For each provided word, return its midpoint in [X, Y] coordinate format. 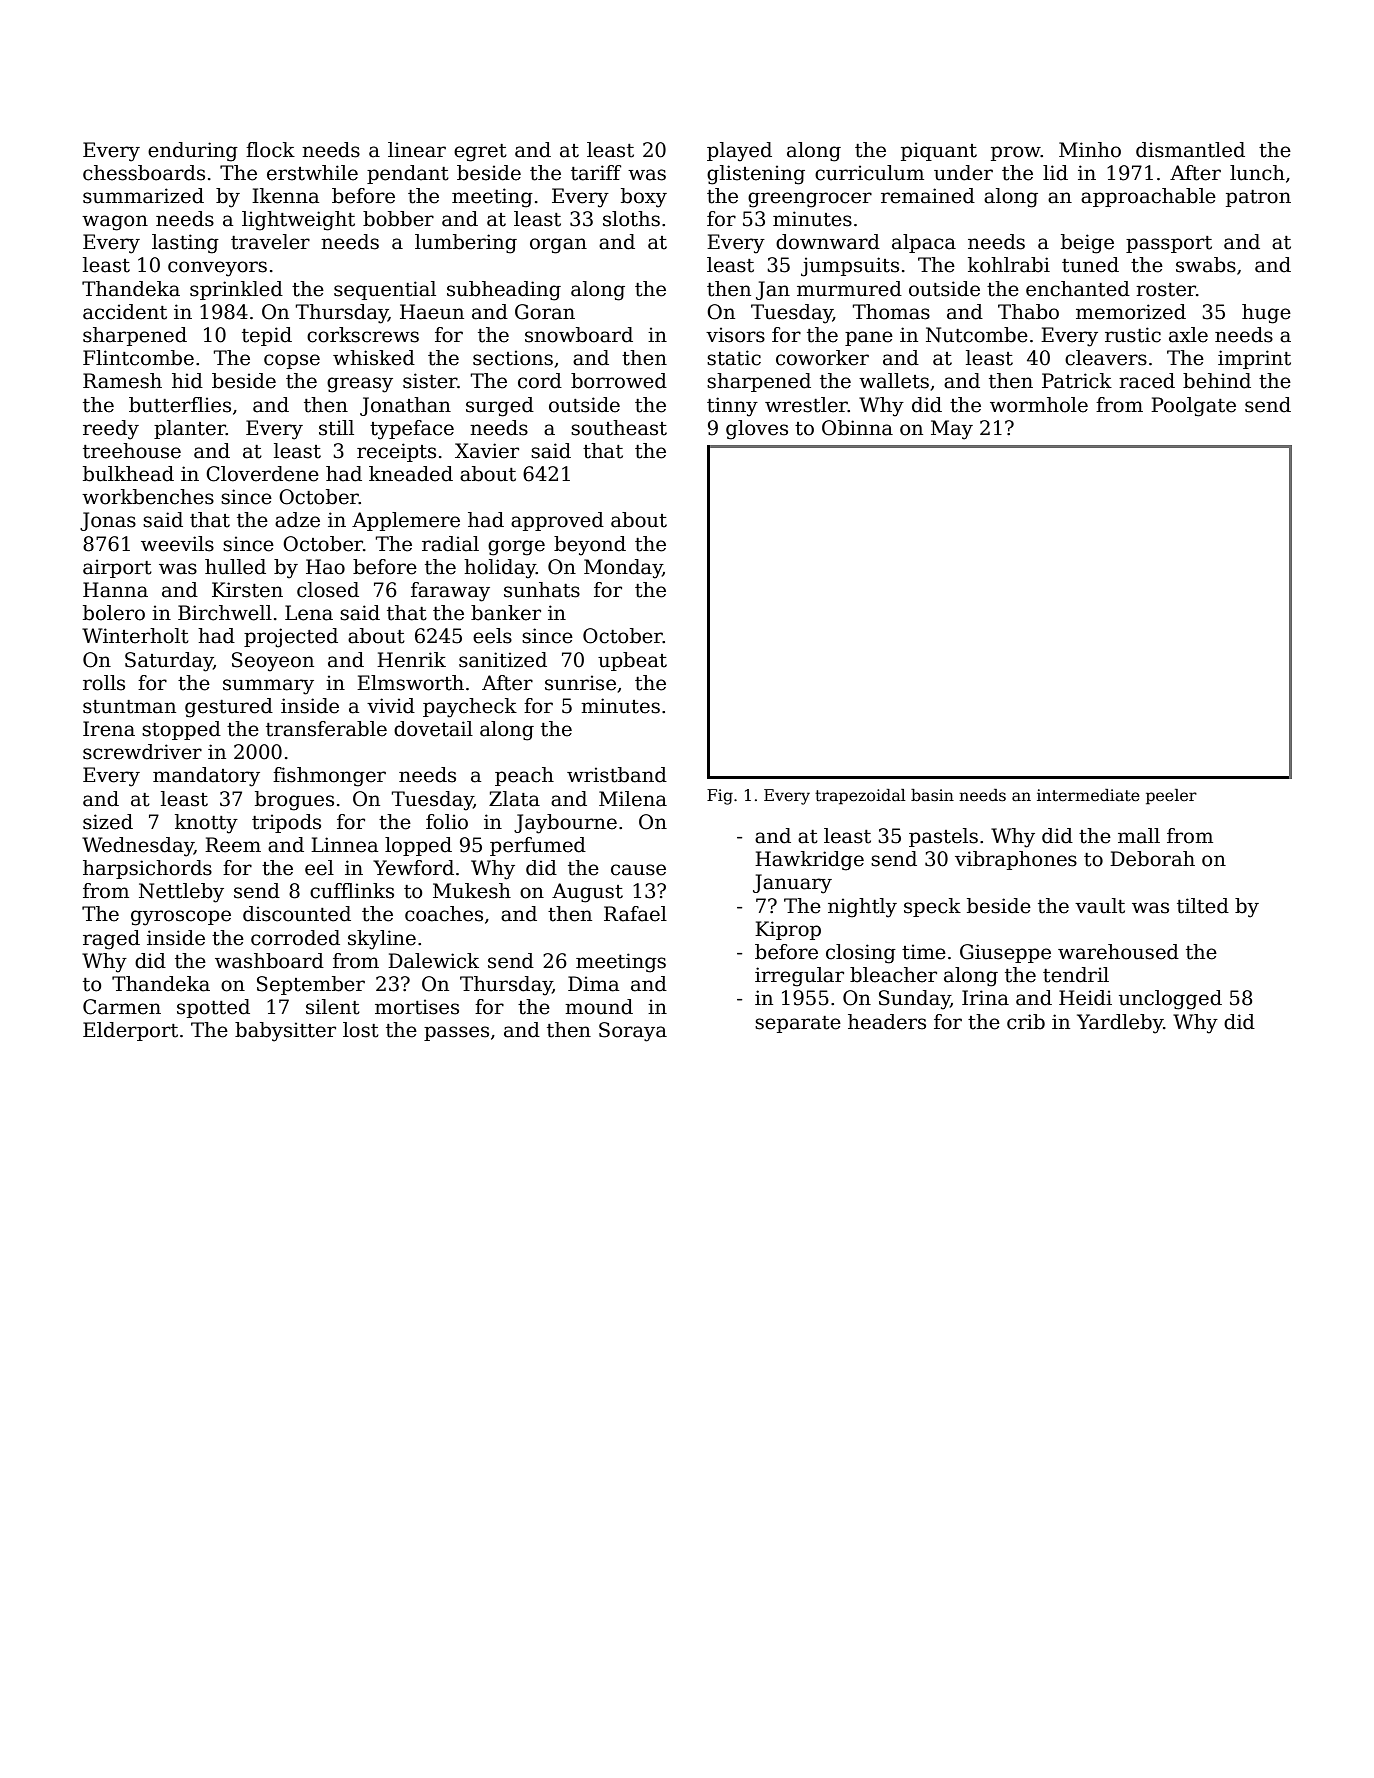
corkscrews [363, 335]
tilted [1203, 906]
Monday [623, 569]
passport [1169, 244]
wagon [115, 223]
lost [361, 1030]
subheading [504, 291]
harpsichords [147, 869]
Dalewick [433, 961]
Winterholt [135, 636]
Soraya [633, 1032]
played [739, 152]
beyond [590, 546]
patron [1258, 198]
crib [1026, 1022]
